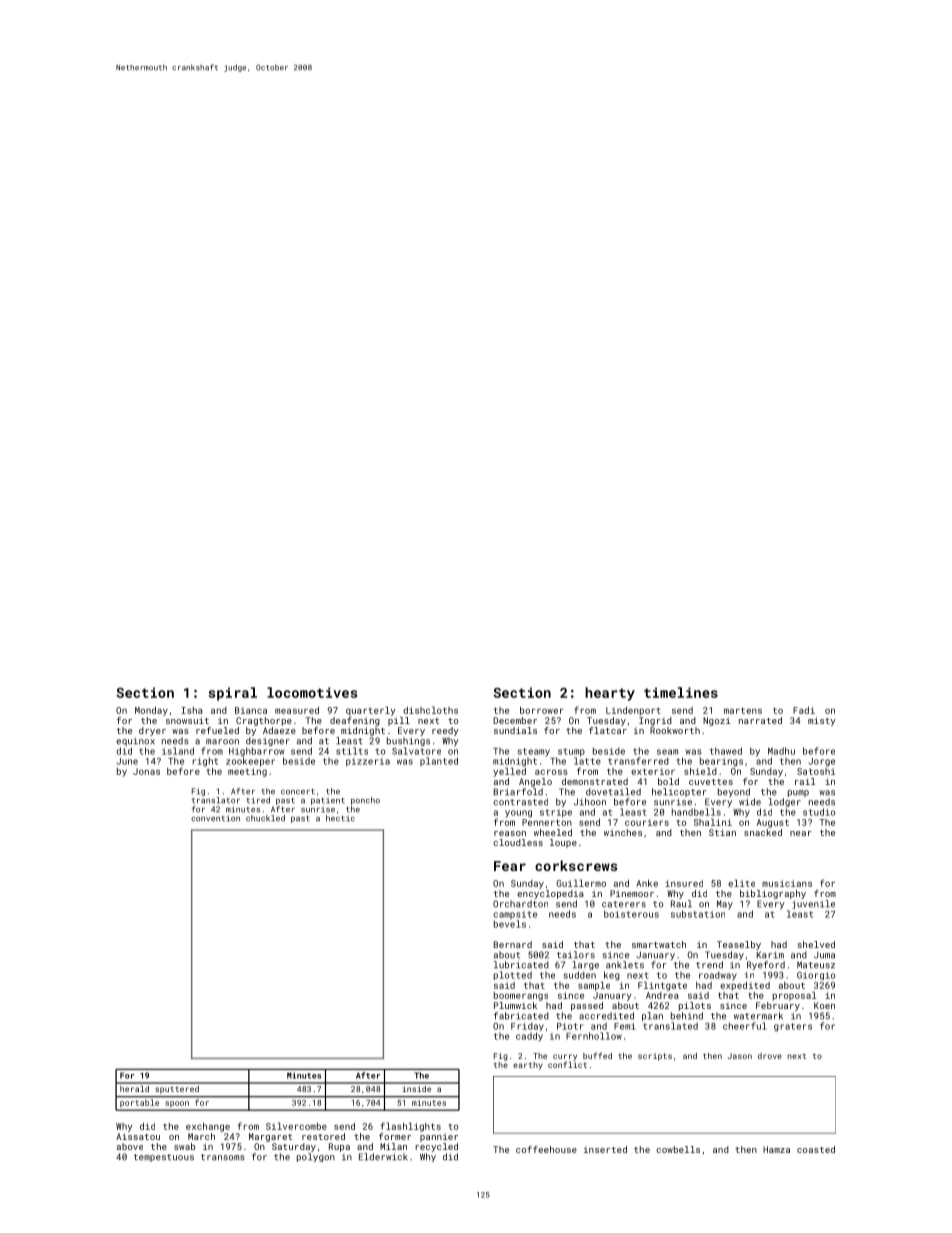  Describe the element at coordinates (510, 924) in the document. I see `bevels` at that location.
